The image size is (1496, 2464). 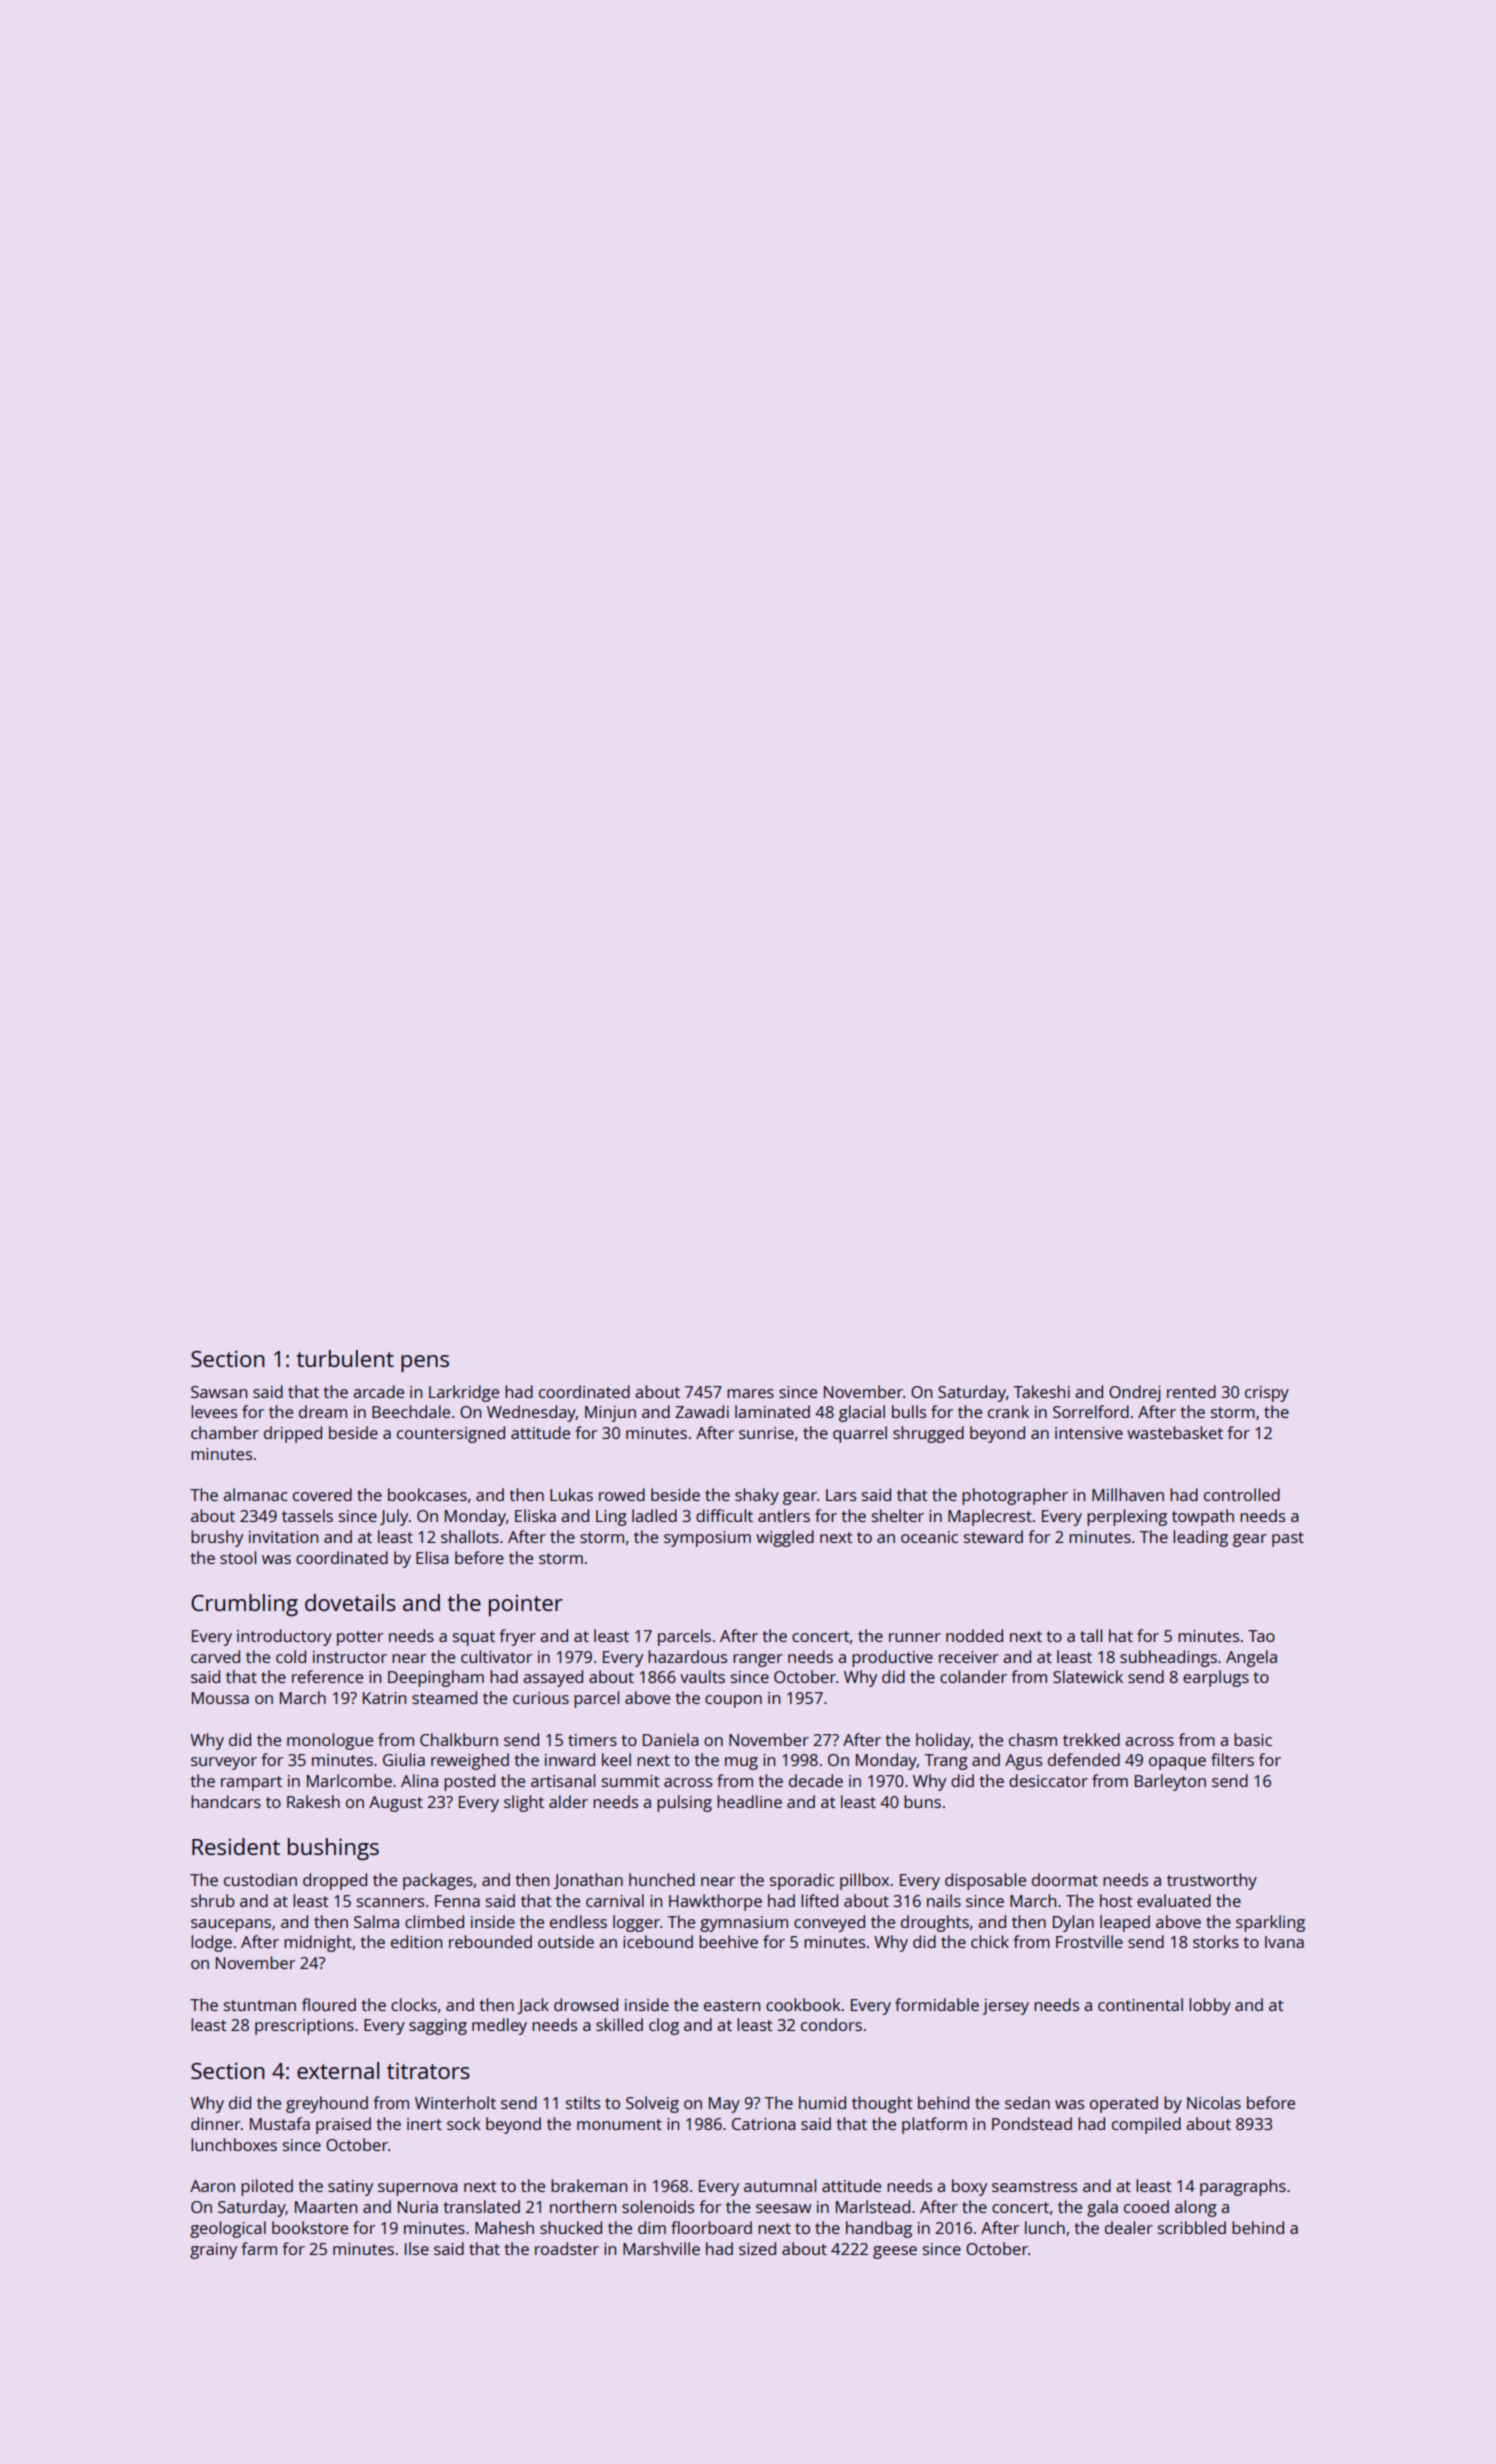 I want to click on turbulent, so click(x=345, y=1358).
